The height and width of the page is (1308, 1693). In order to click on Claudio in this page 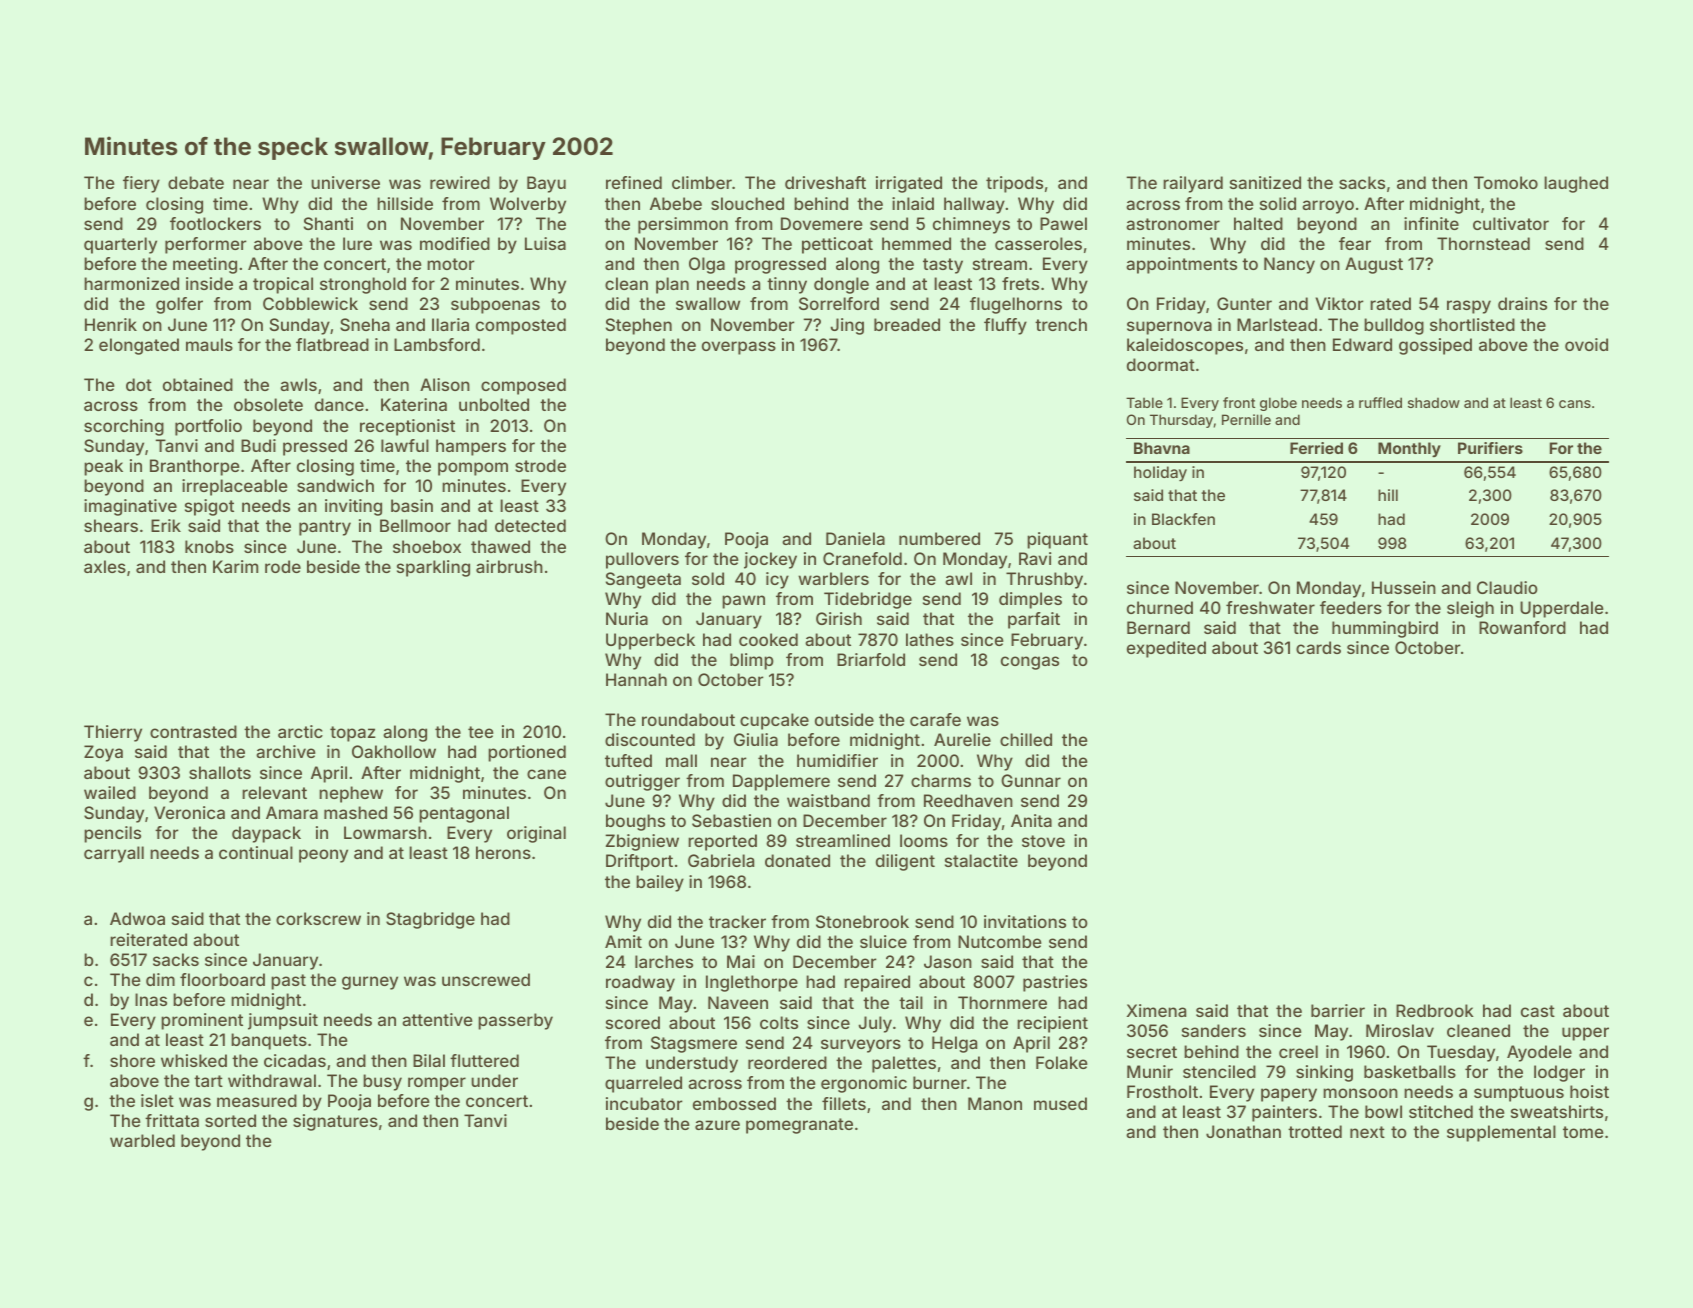, I will do `click(1507, 587)`.
